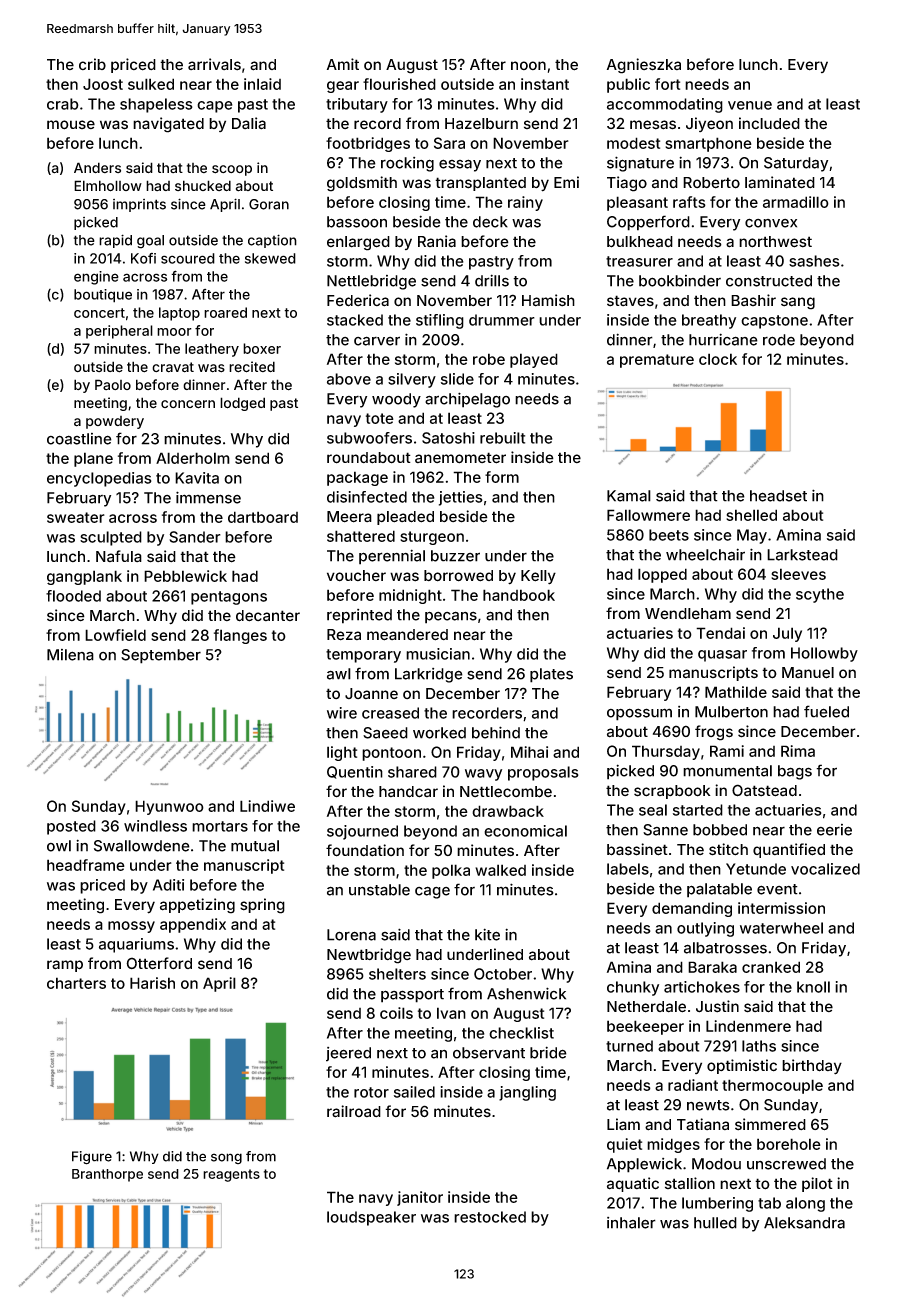  Describe the element at coordinates (93, 459) in the screenshot. I see `plane` at that location.
